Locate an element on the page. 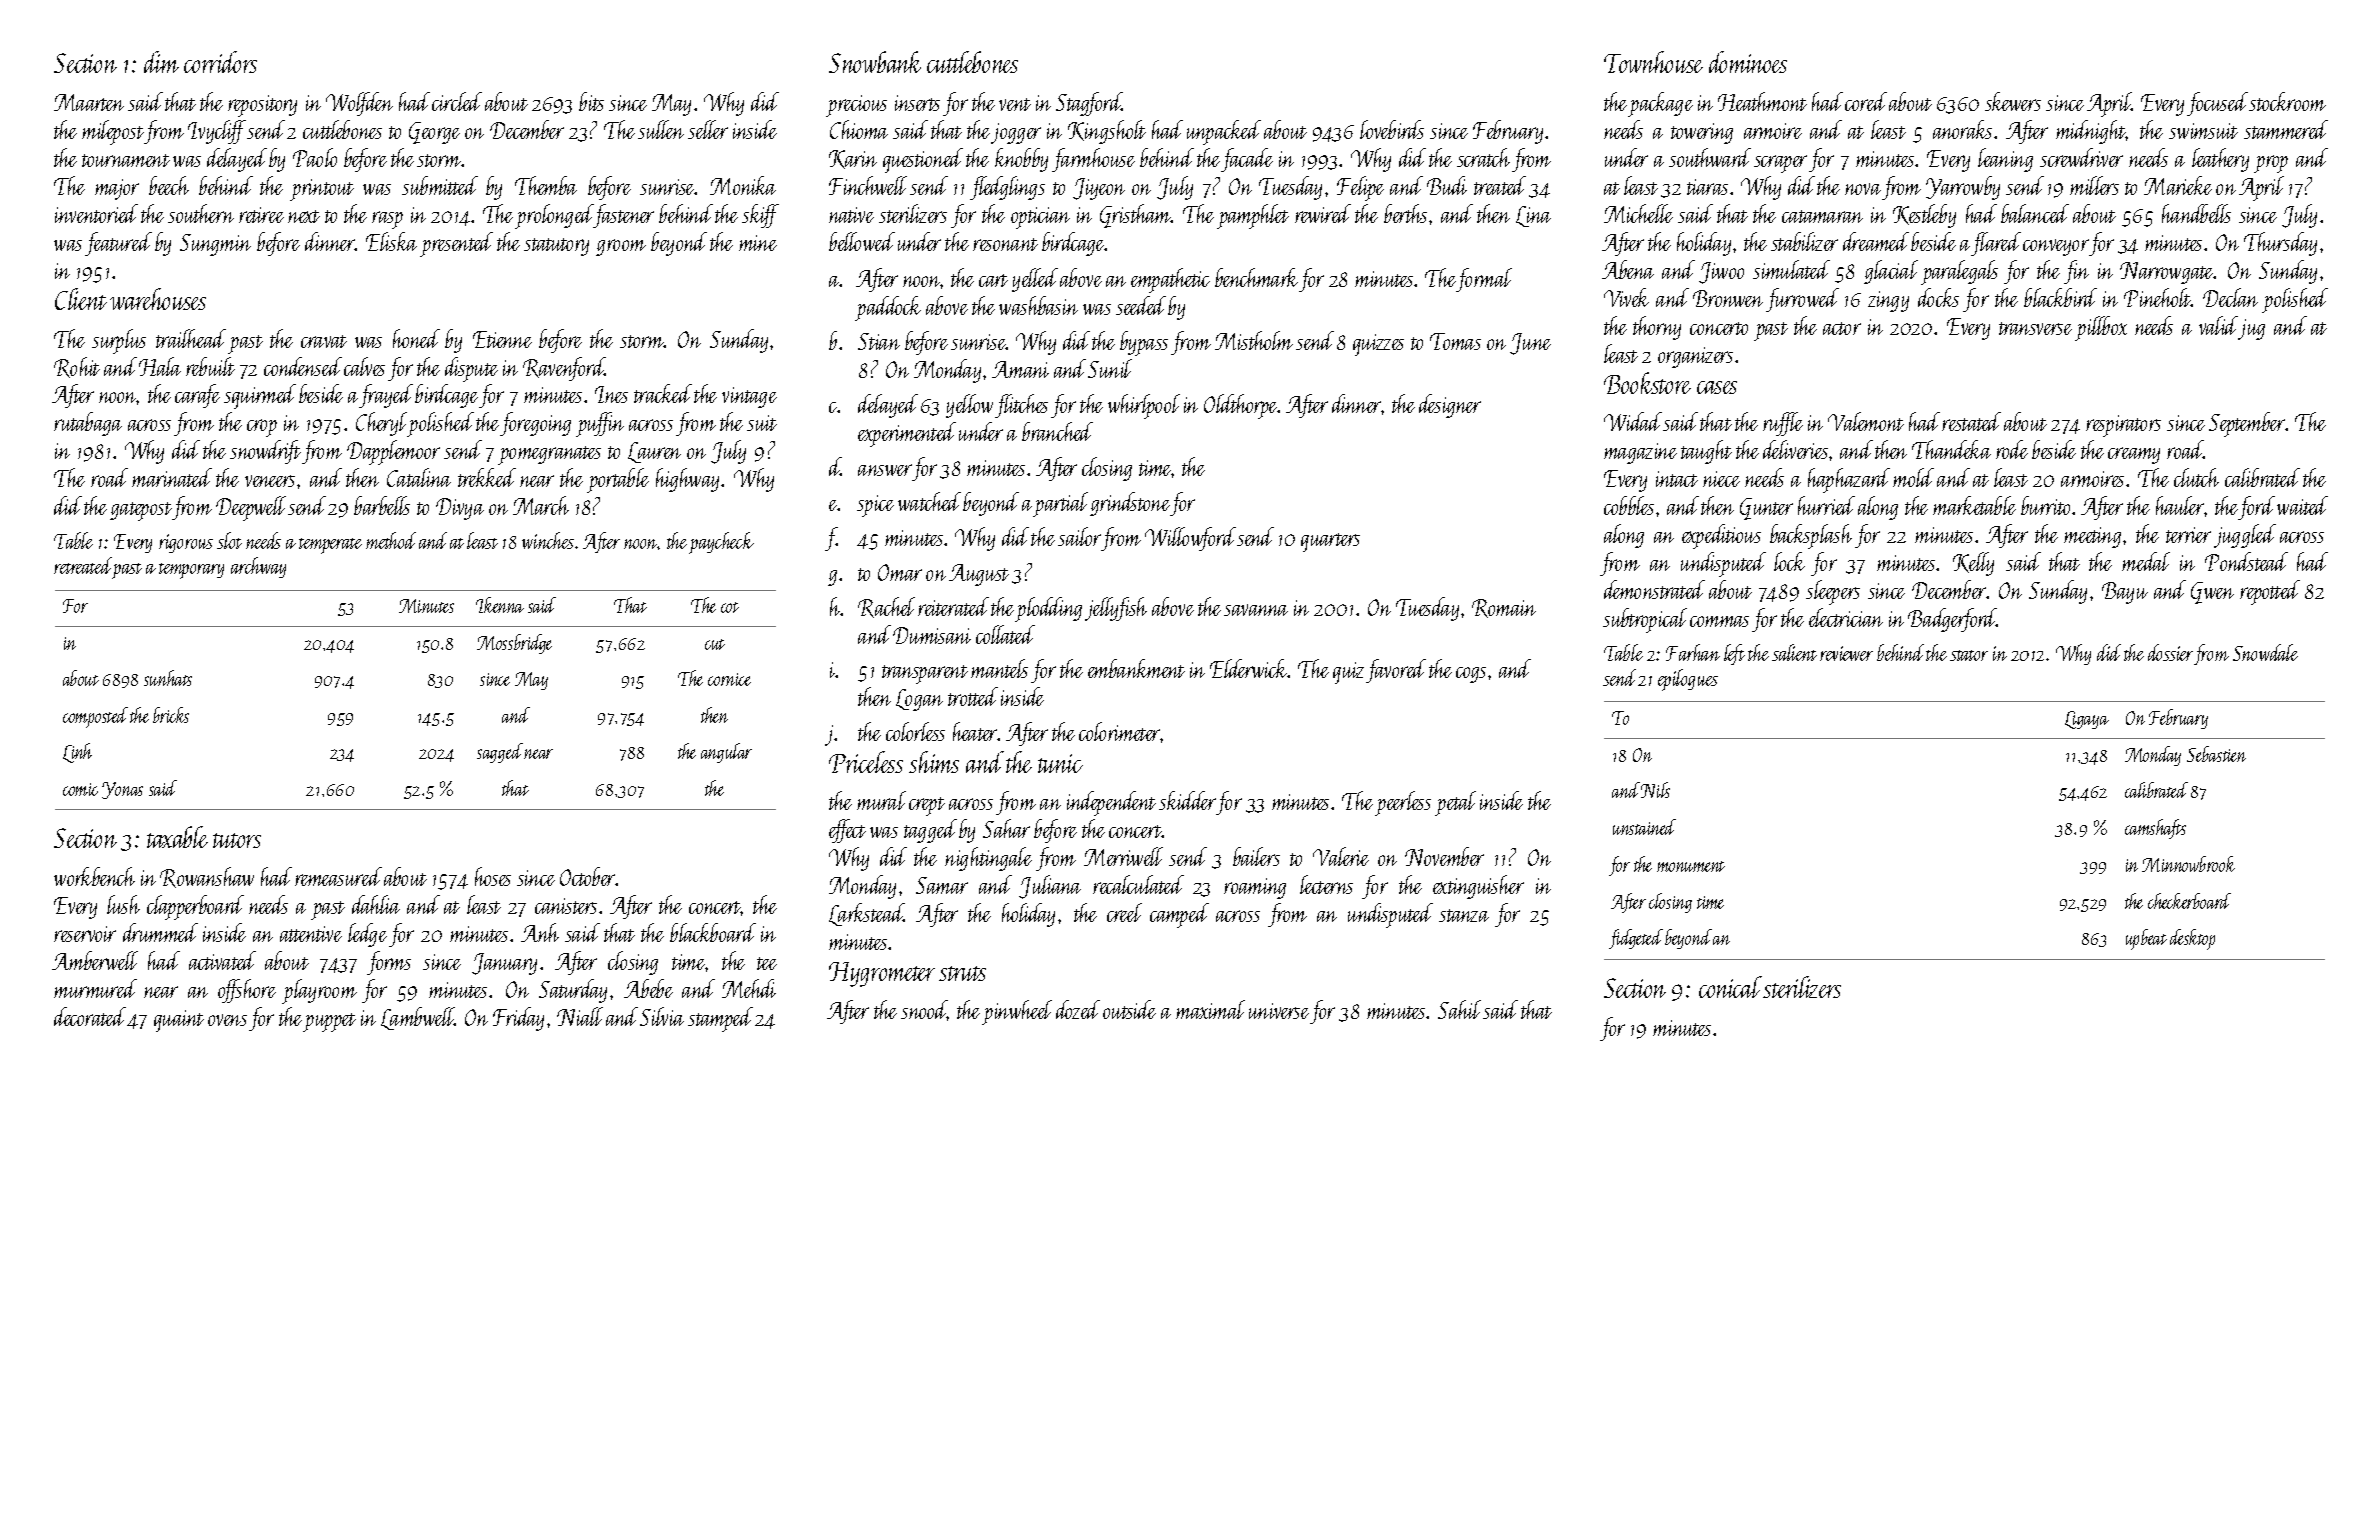 This image has width=2380, height=1540. struts is located at coordinates (962, 973).
